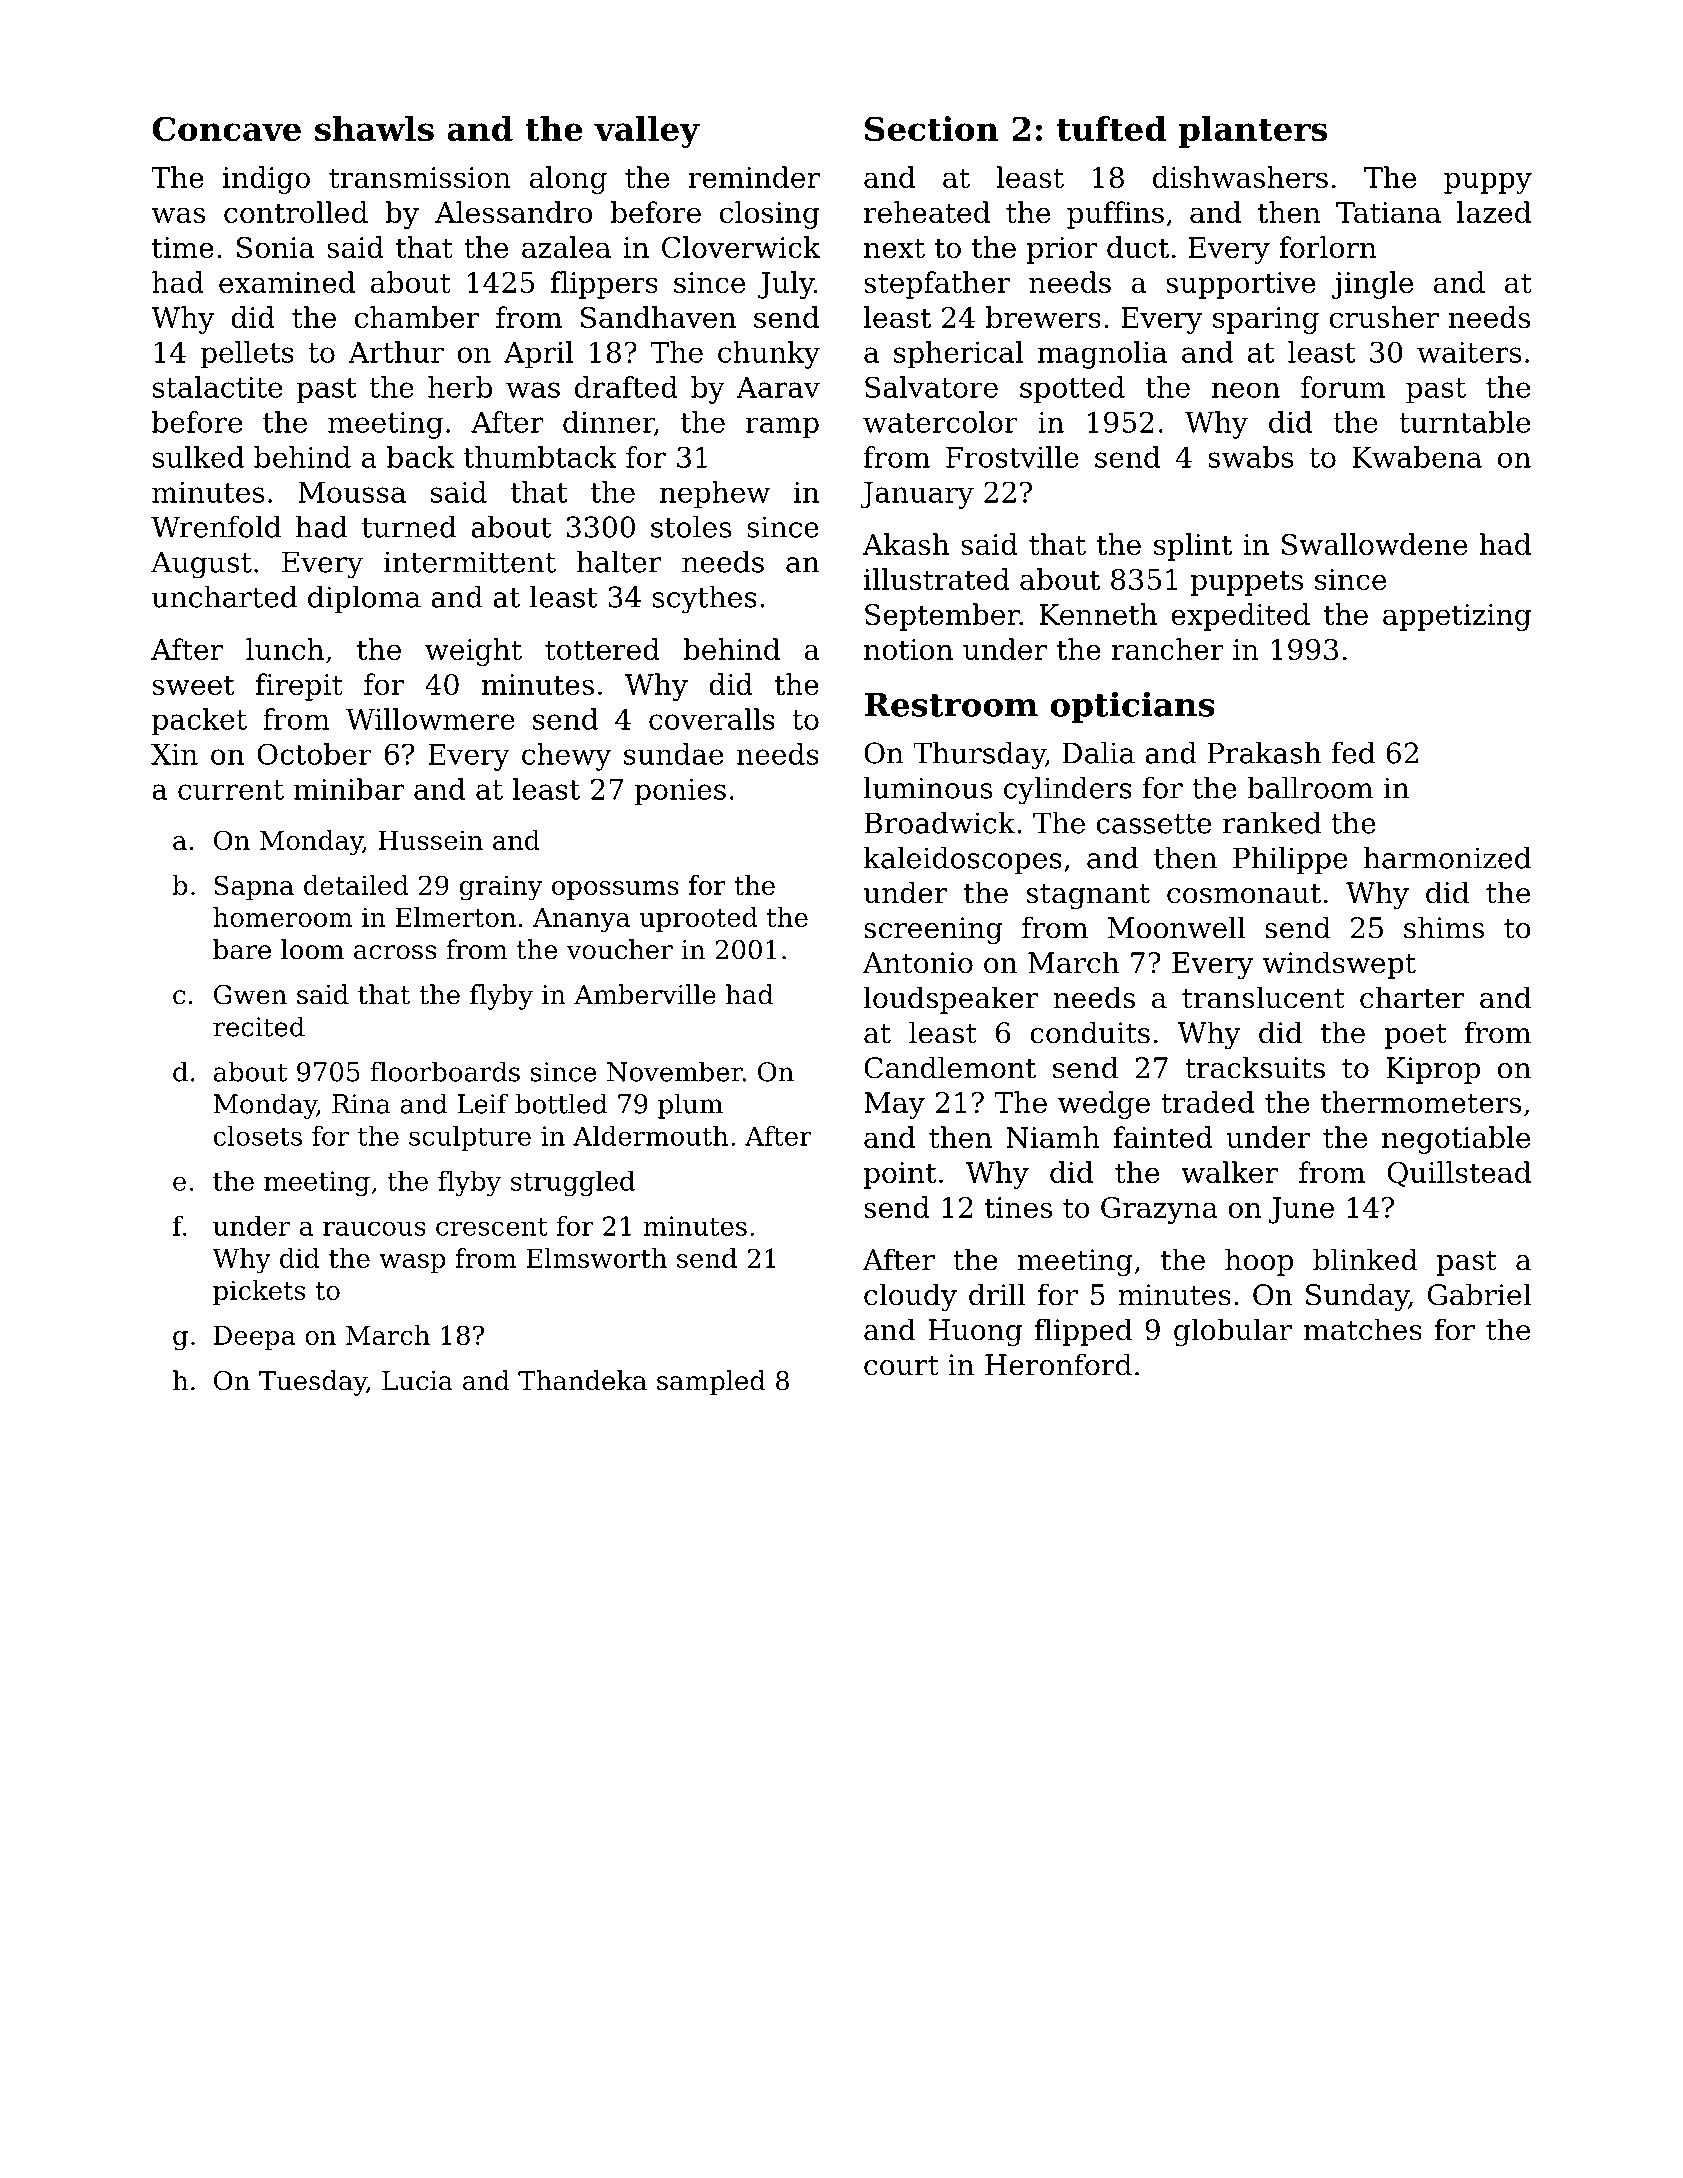 Image resolution: width=1683 pixels, height=2178 pixels. Describe the element at coordinates (699, 919) in the image. I see `uprooted` at that location.
